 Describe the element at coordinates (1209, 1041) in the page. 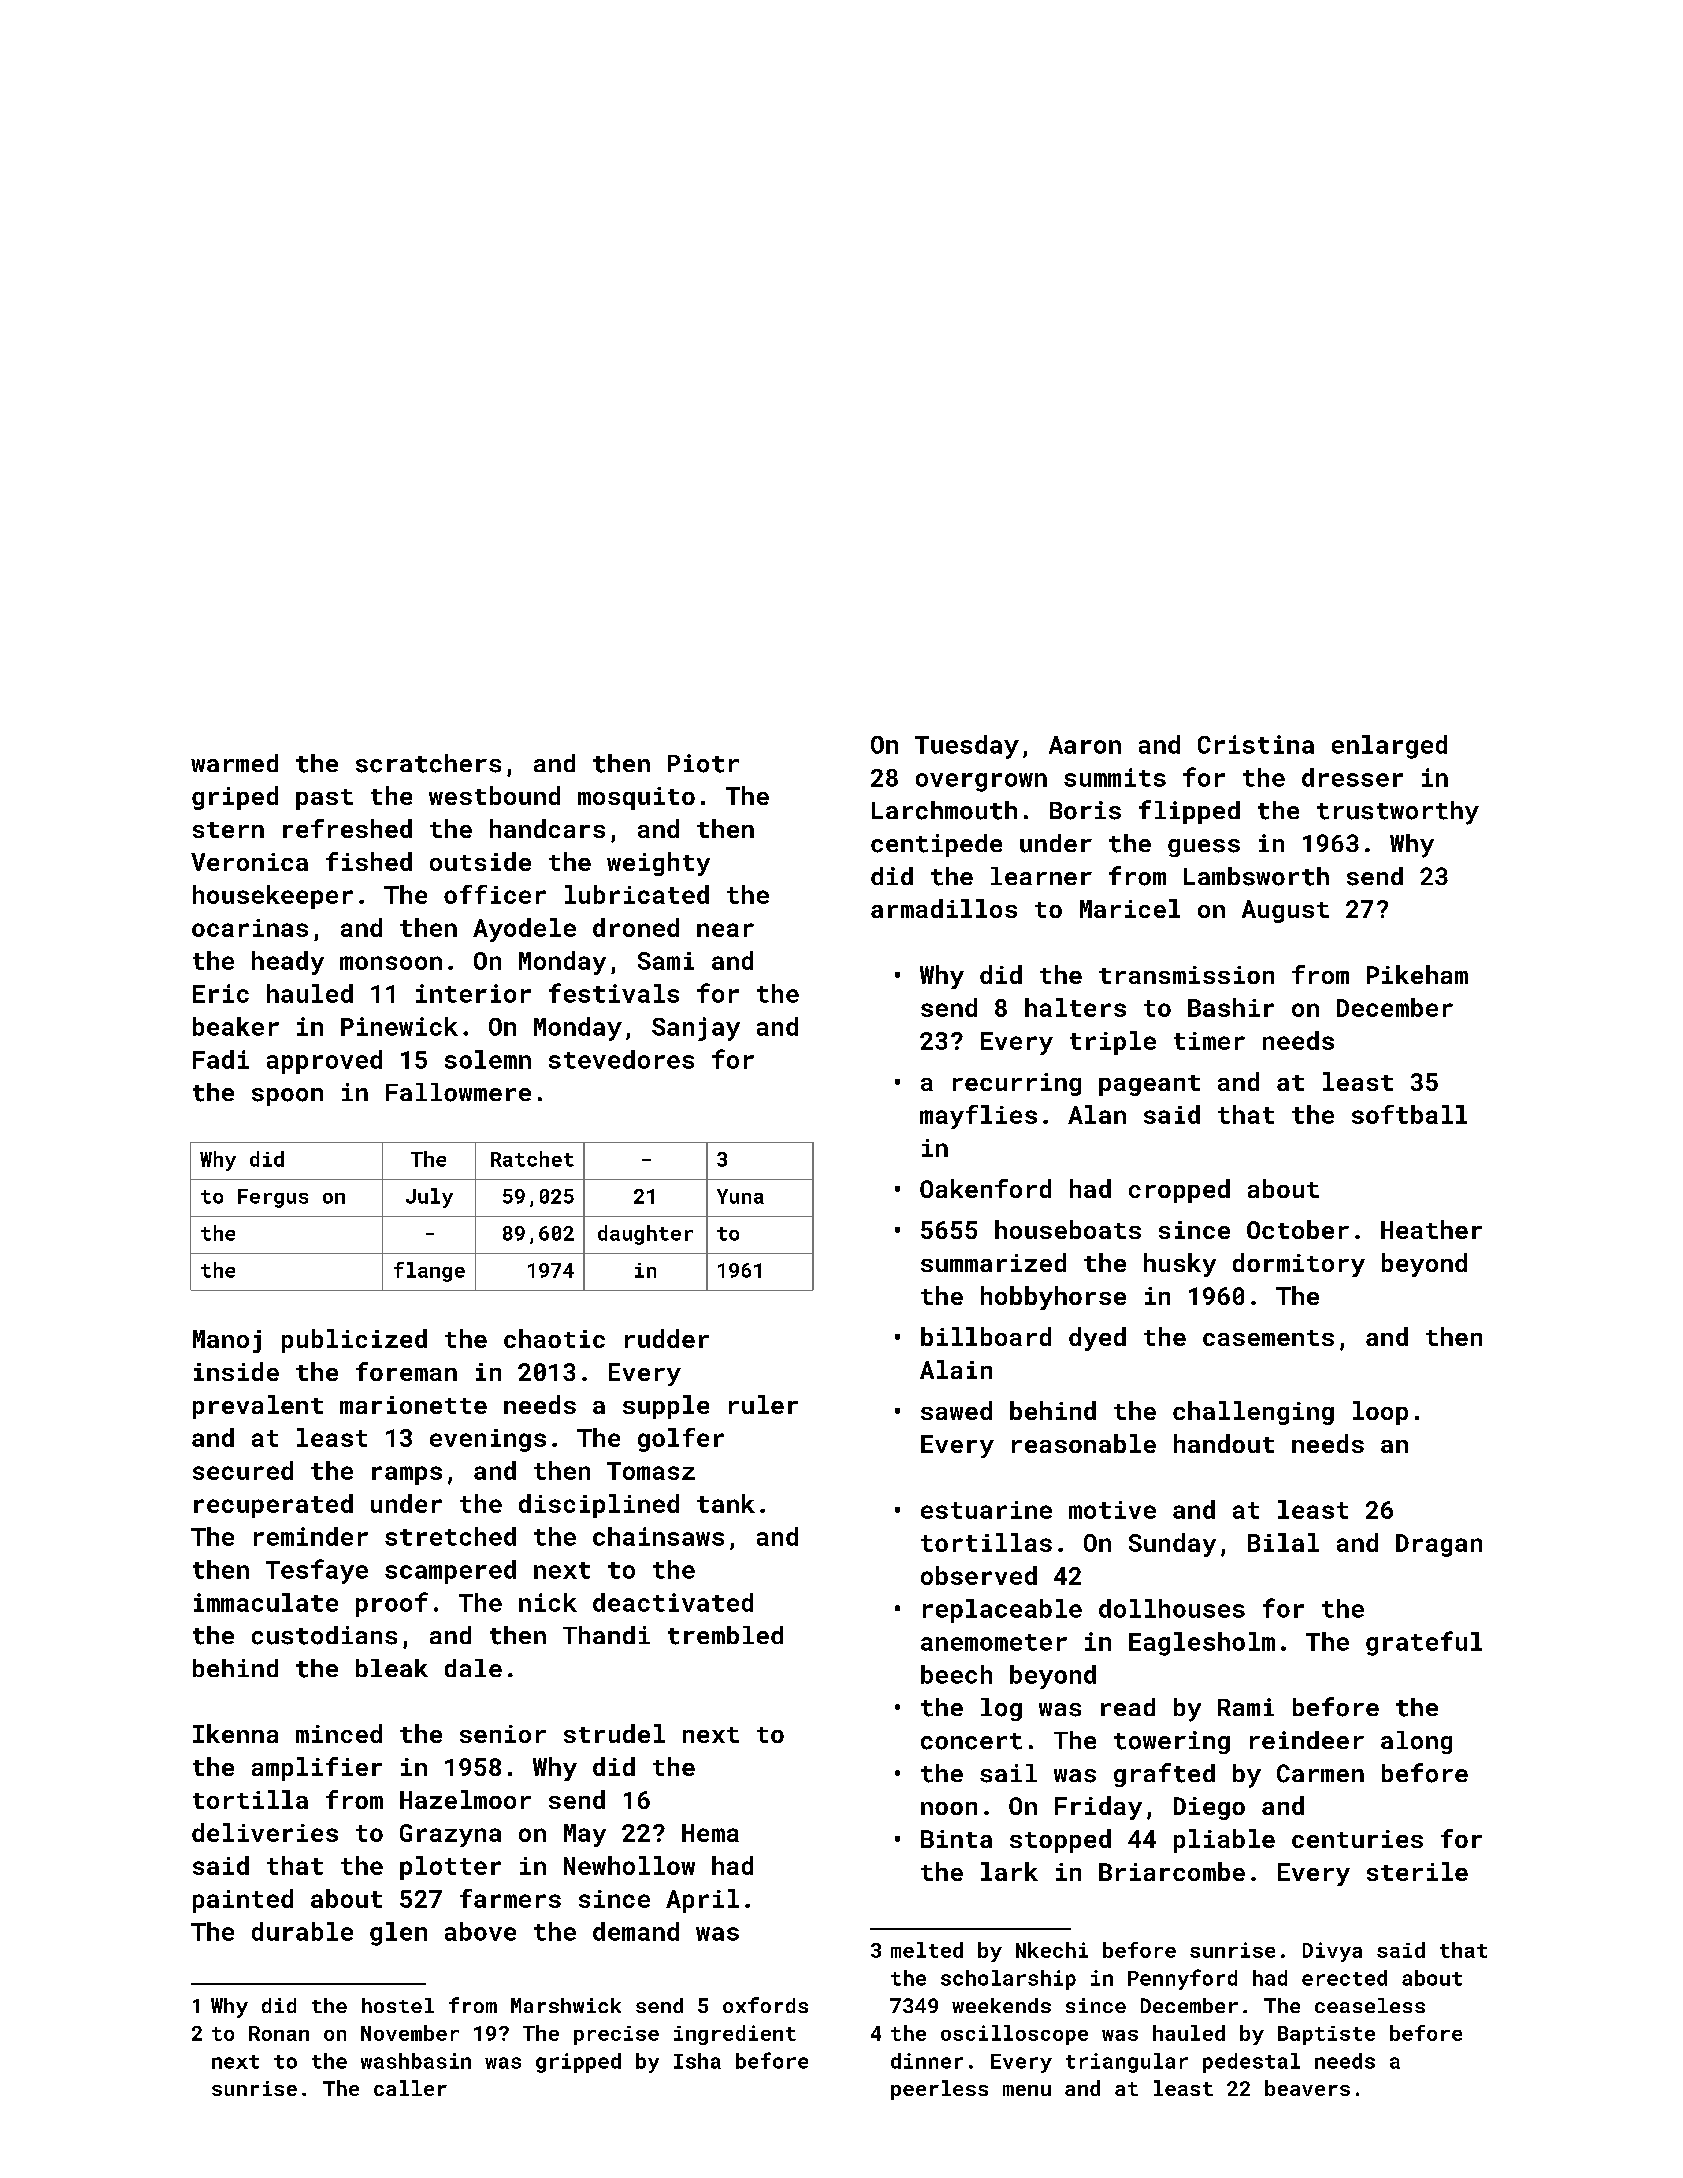

I see `timer` at that location.
